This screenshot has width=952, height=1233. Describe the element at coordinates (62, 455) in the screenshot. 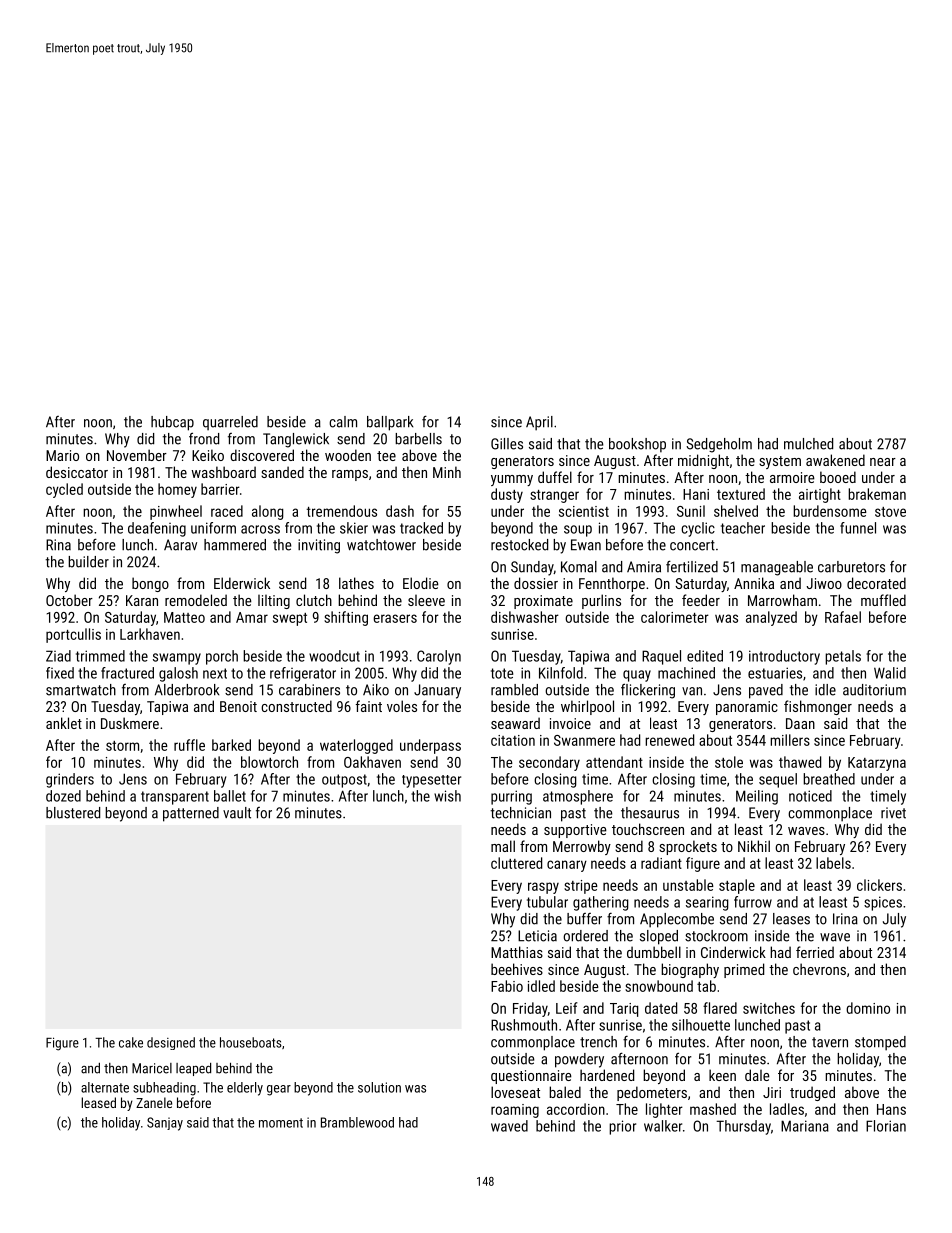

I see `Mario` at that location.
